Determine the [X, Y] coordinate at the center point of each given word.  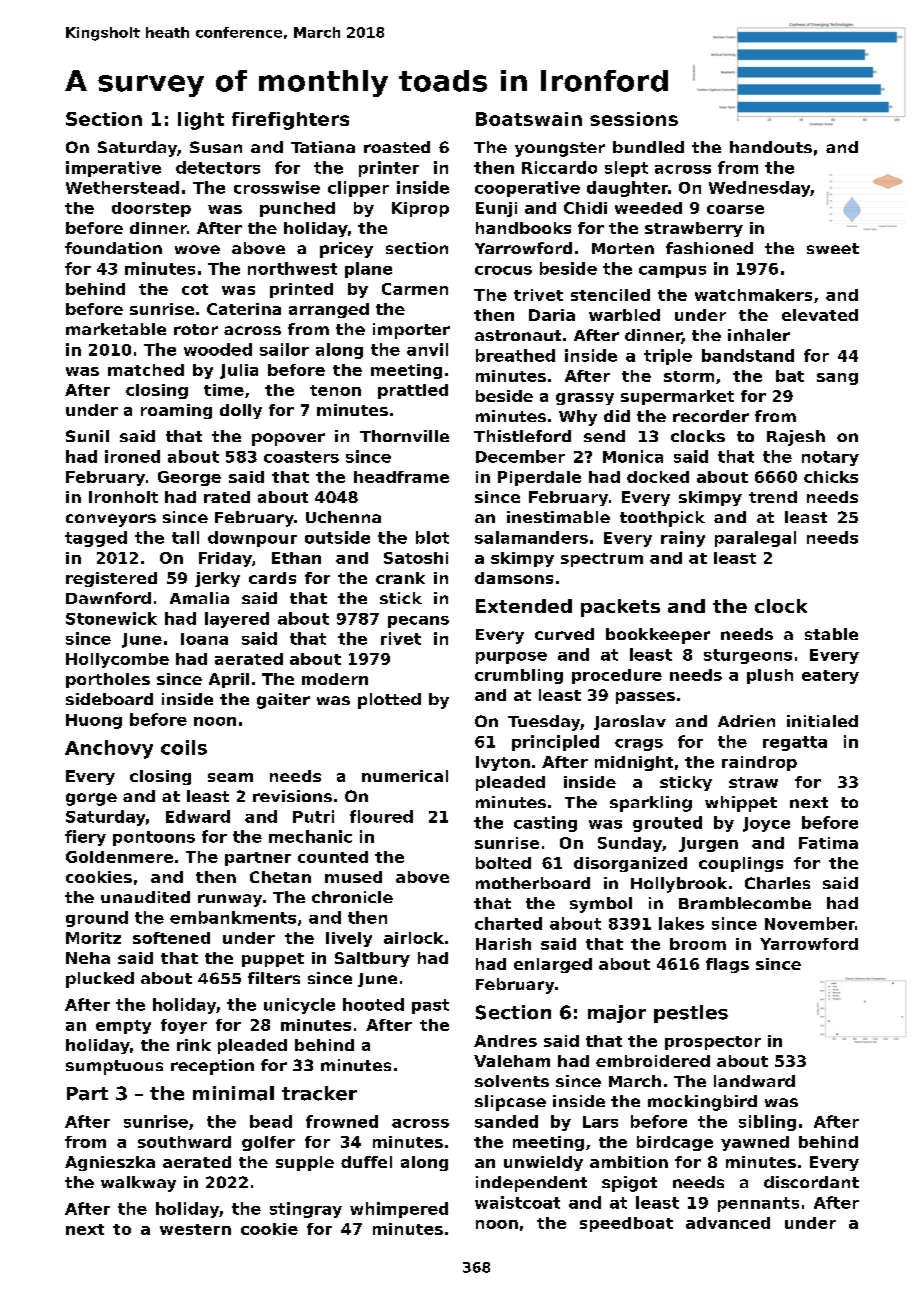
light [201, 121]
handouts [771, 147]
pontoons [154, 838]
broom [698, 944]
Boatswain [529, 119]
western [195, 1229]
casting [545, 824]
